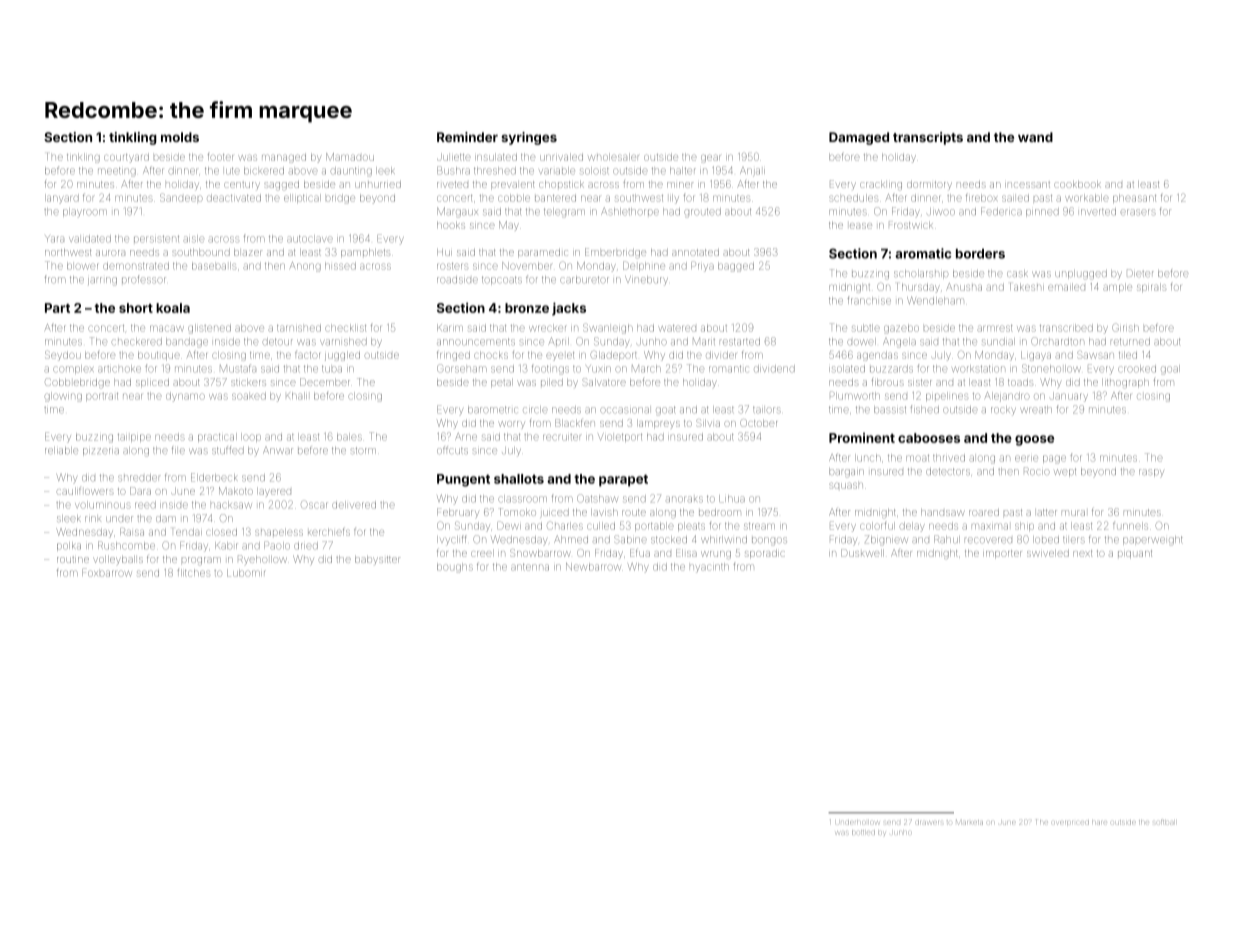 The width and height of the screenshot is (1233, 952). What do you see at coordinates (1035, 137) in the screenshot?
I see `wand` at bounding box center [1035, 137].
